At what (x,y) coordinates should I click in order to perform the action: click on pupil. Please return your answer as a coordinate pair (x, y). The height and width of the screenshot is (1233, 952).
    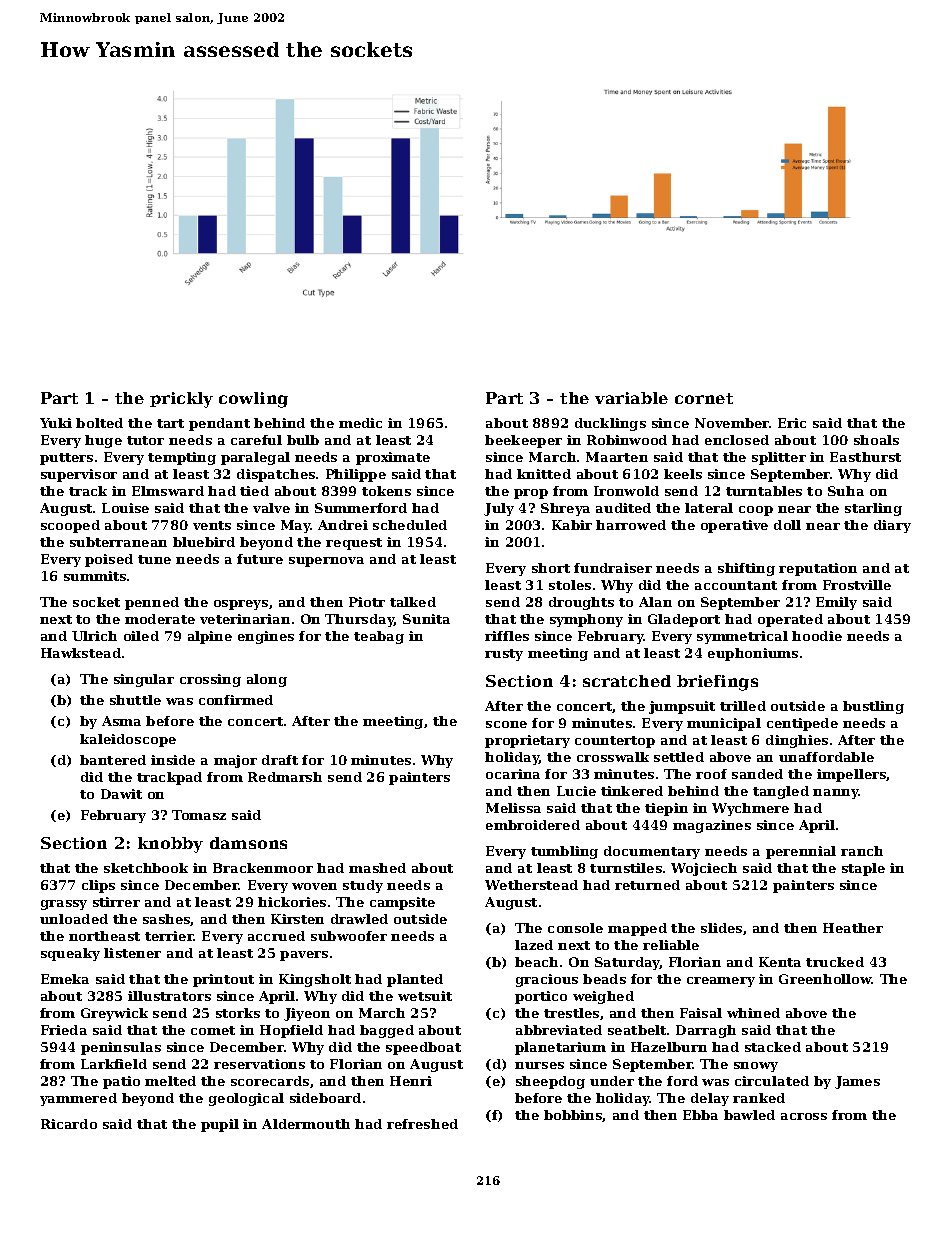
    Looking at the image, I should click on (220, 1125).
